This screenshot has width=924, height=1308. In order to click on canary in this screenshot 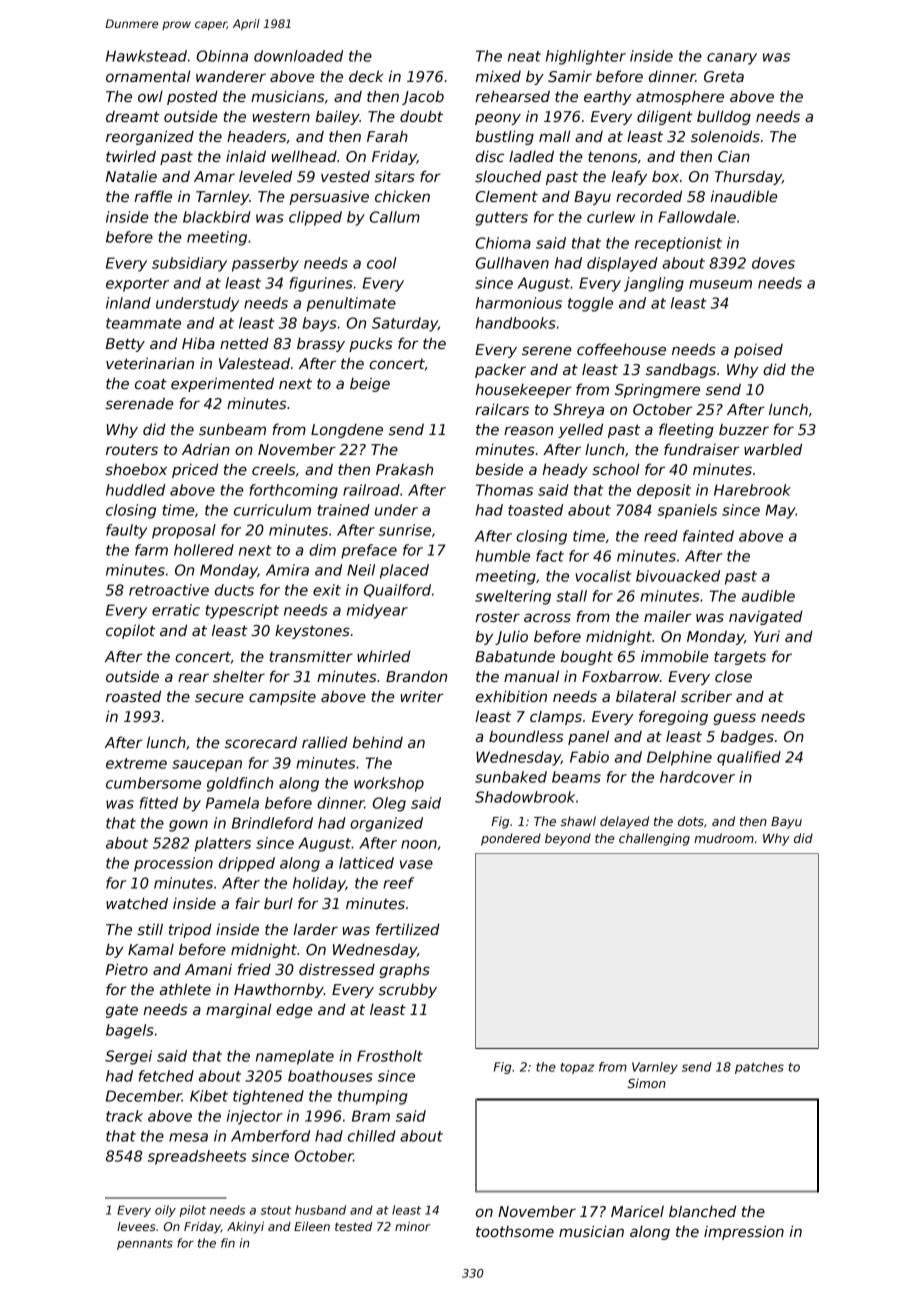, I will do `click(732, 59)`.
